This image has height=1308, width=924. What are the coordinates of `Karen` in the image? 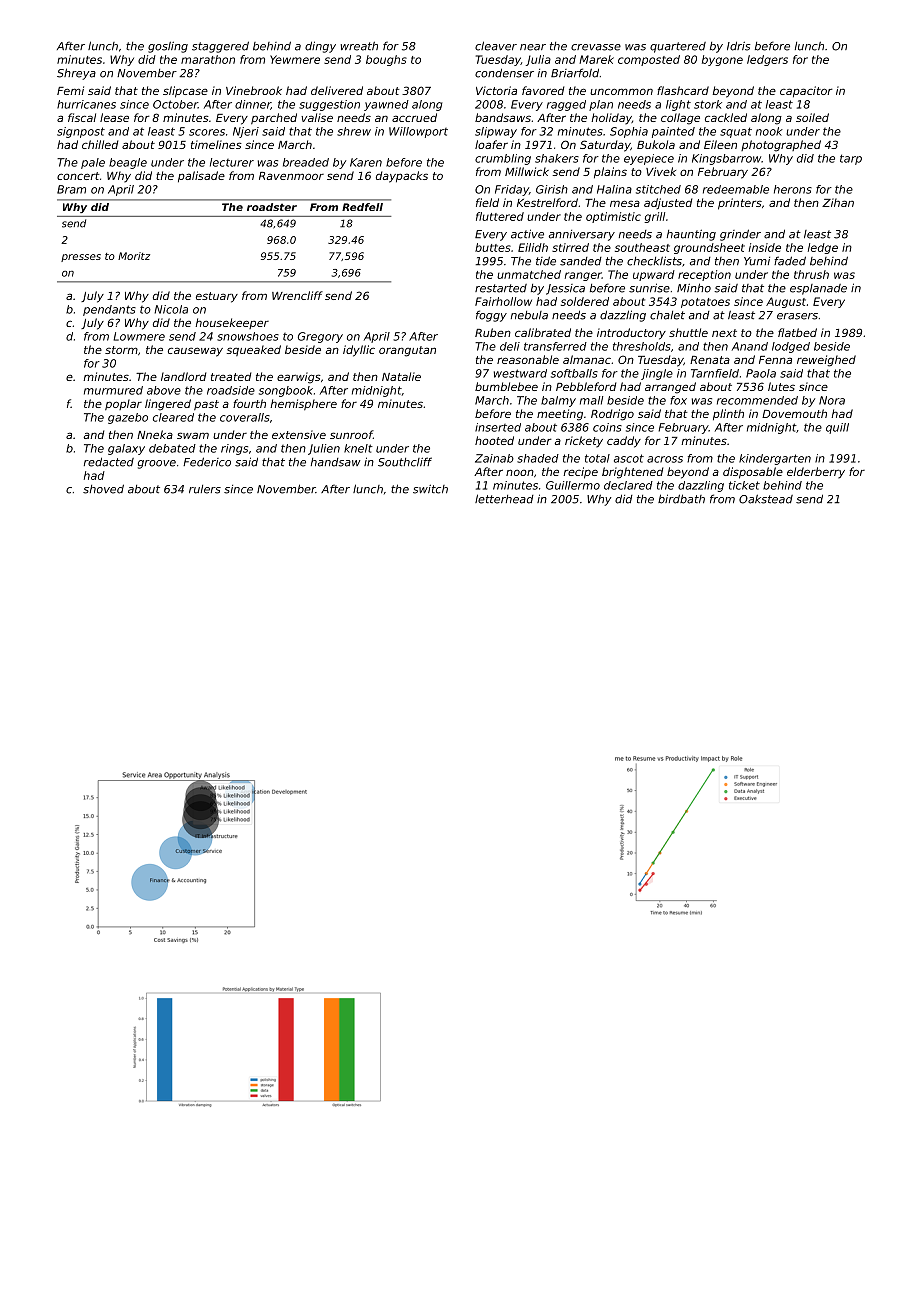 It's located at (366, 162).
